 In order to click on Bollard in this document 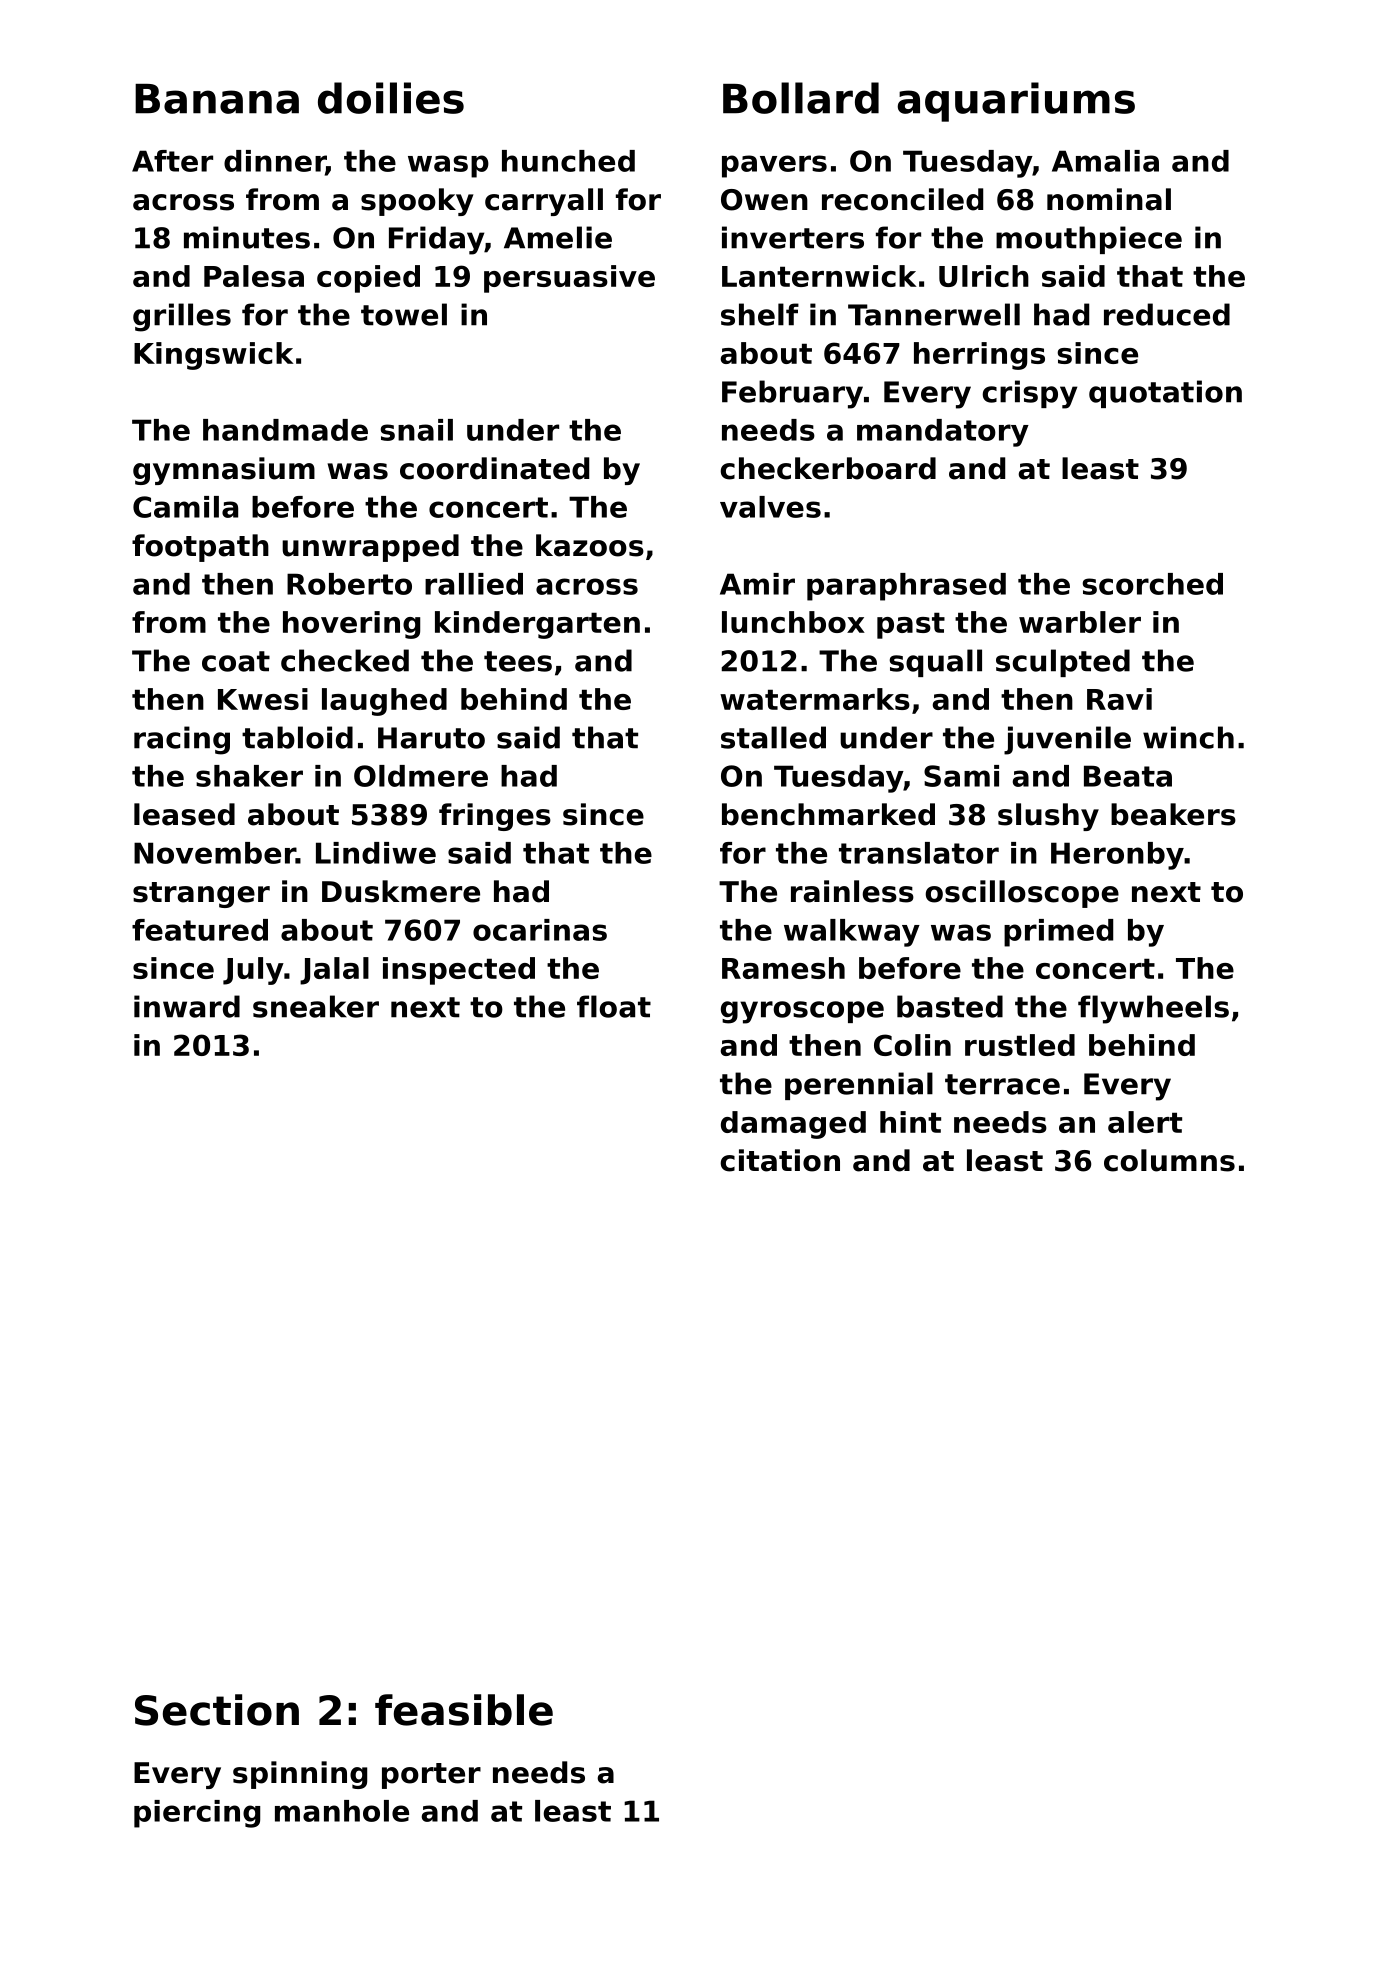, I will do `click(801, 98)`.
